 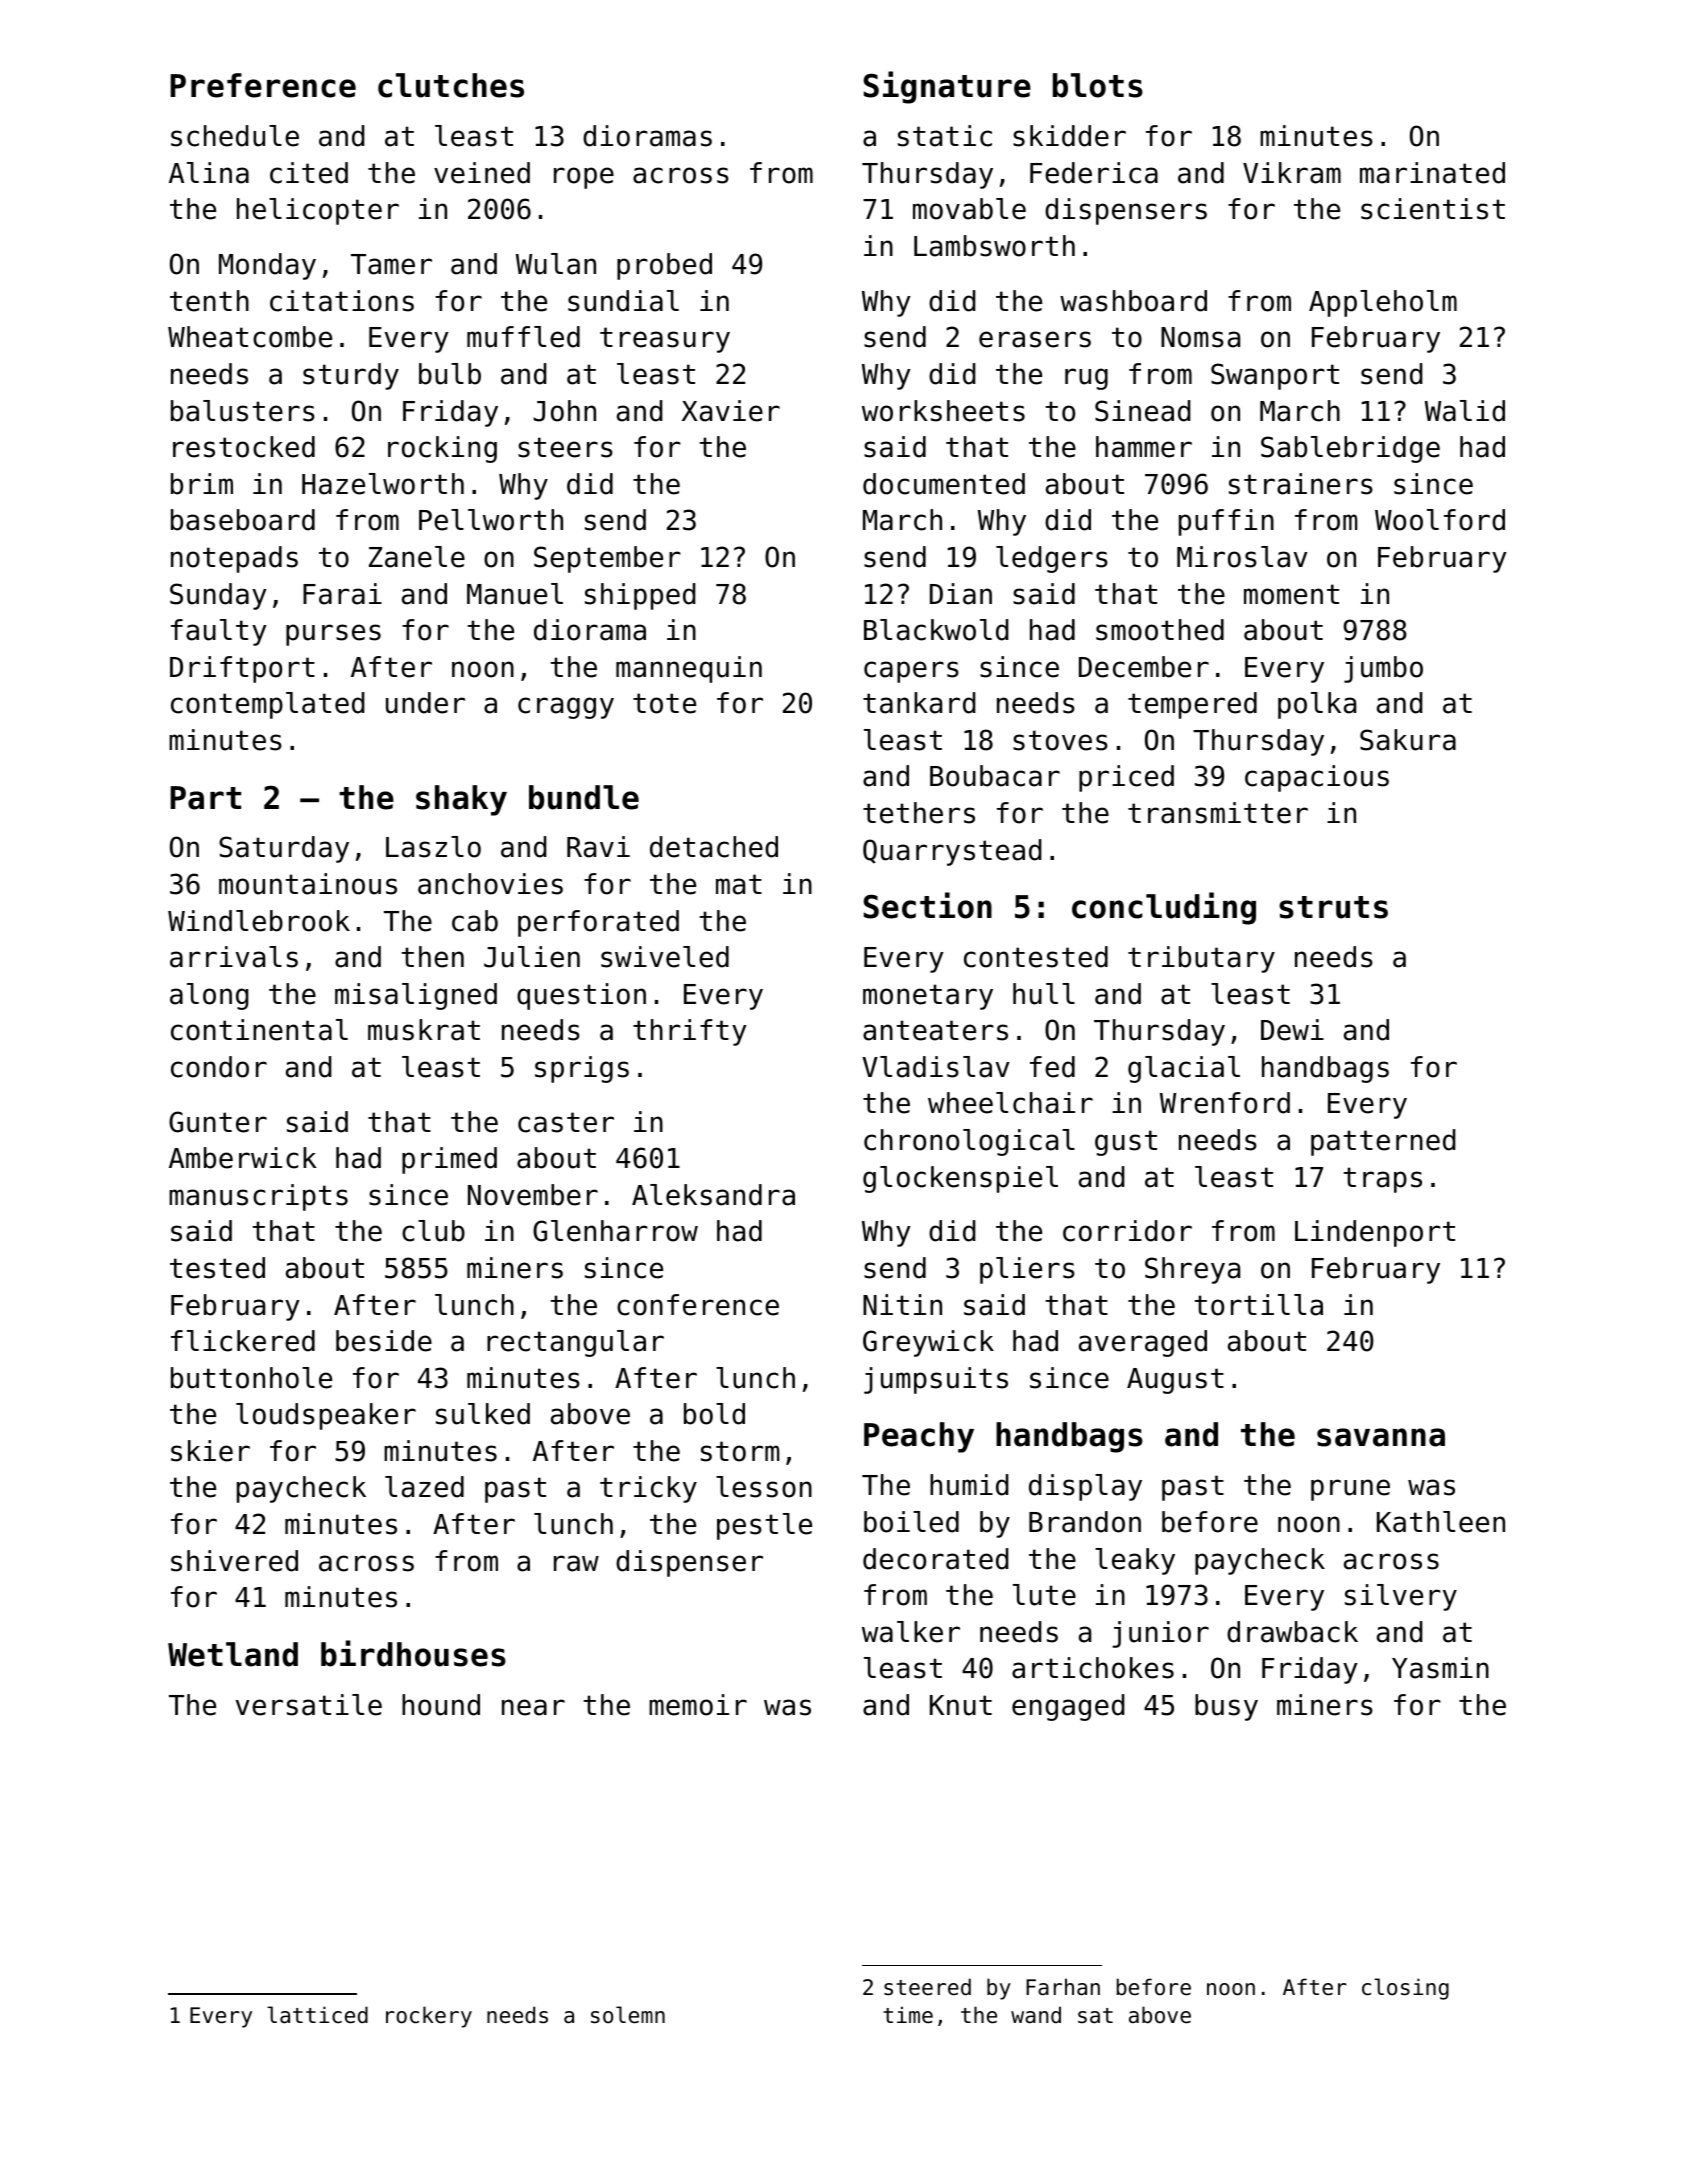 What do you see at coordinates (1432, 173) in the page?
I see `marinated` at bounding box center [1432, 173].
